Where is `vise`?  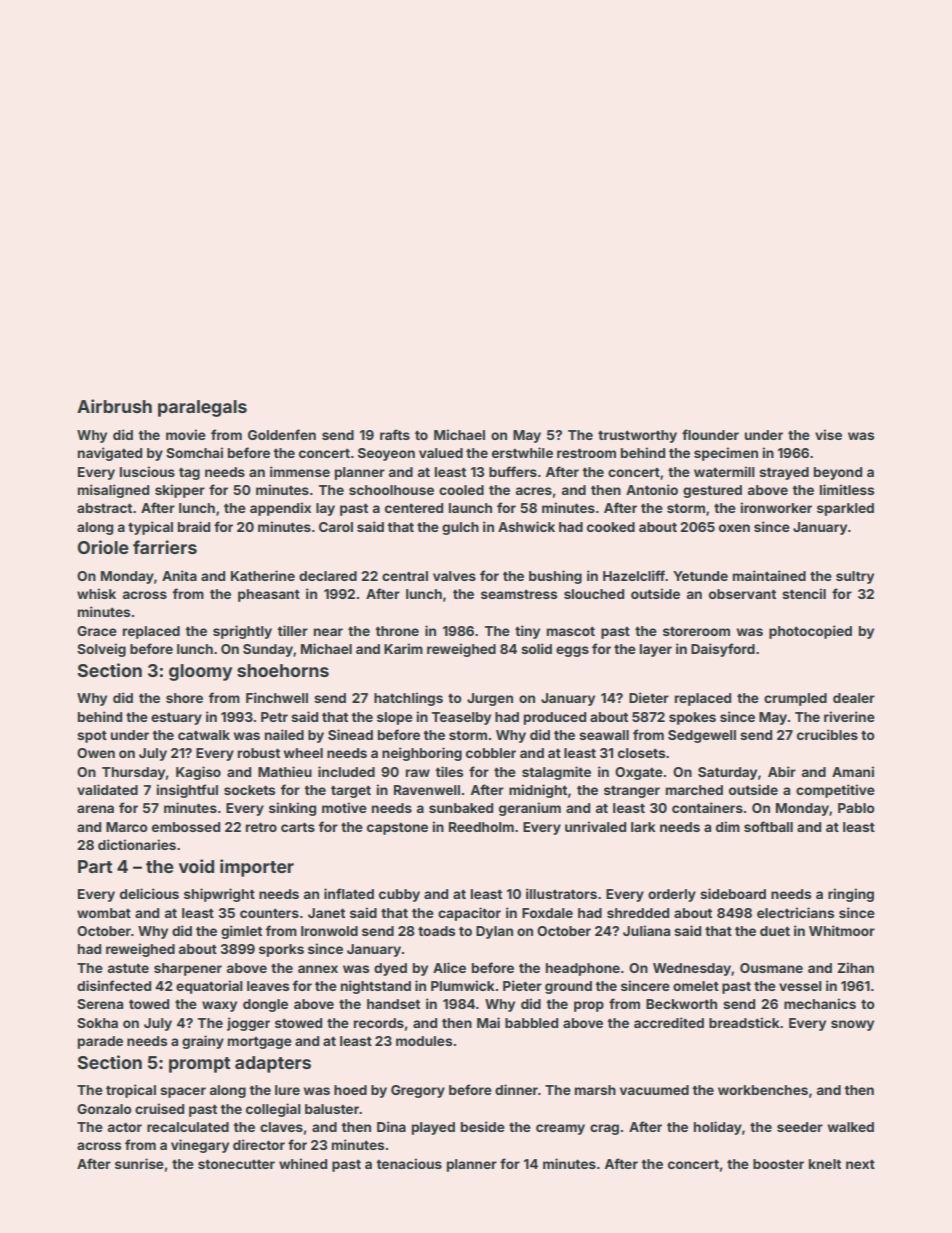 vise is located at coordinates (828, 434).
